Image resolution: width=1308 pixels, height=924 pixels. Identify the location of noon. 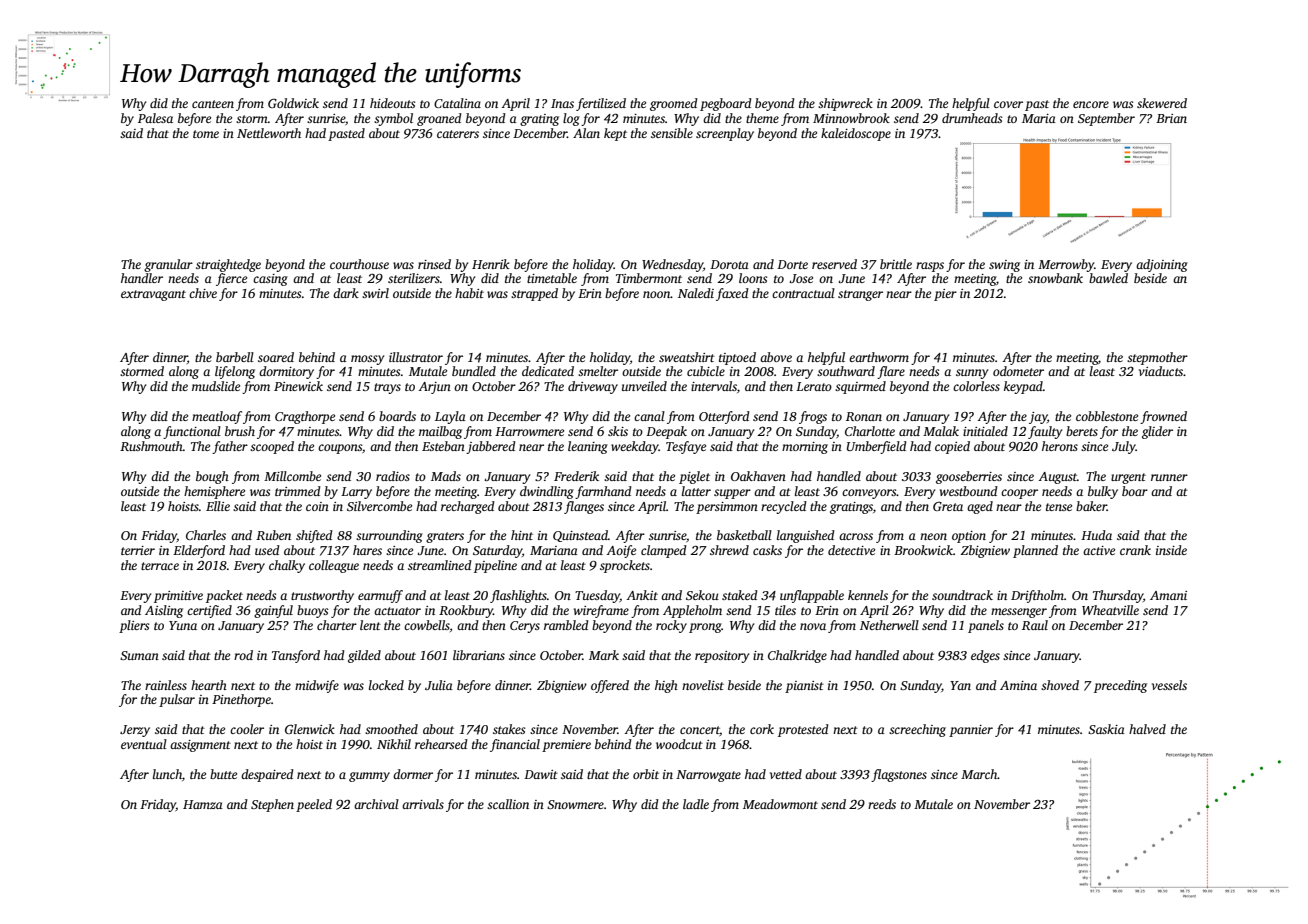
(657, 294).
